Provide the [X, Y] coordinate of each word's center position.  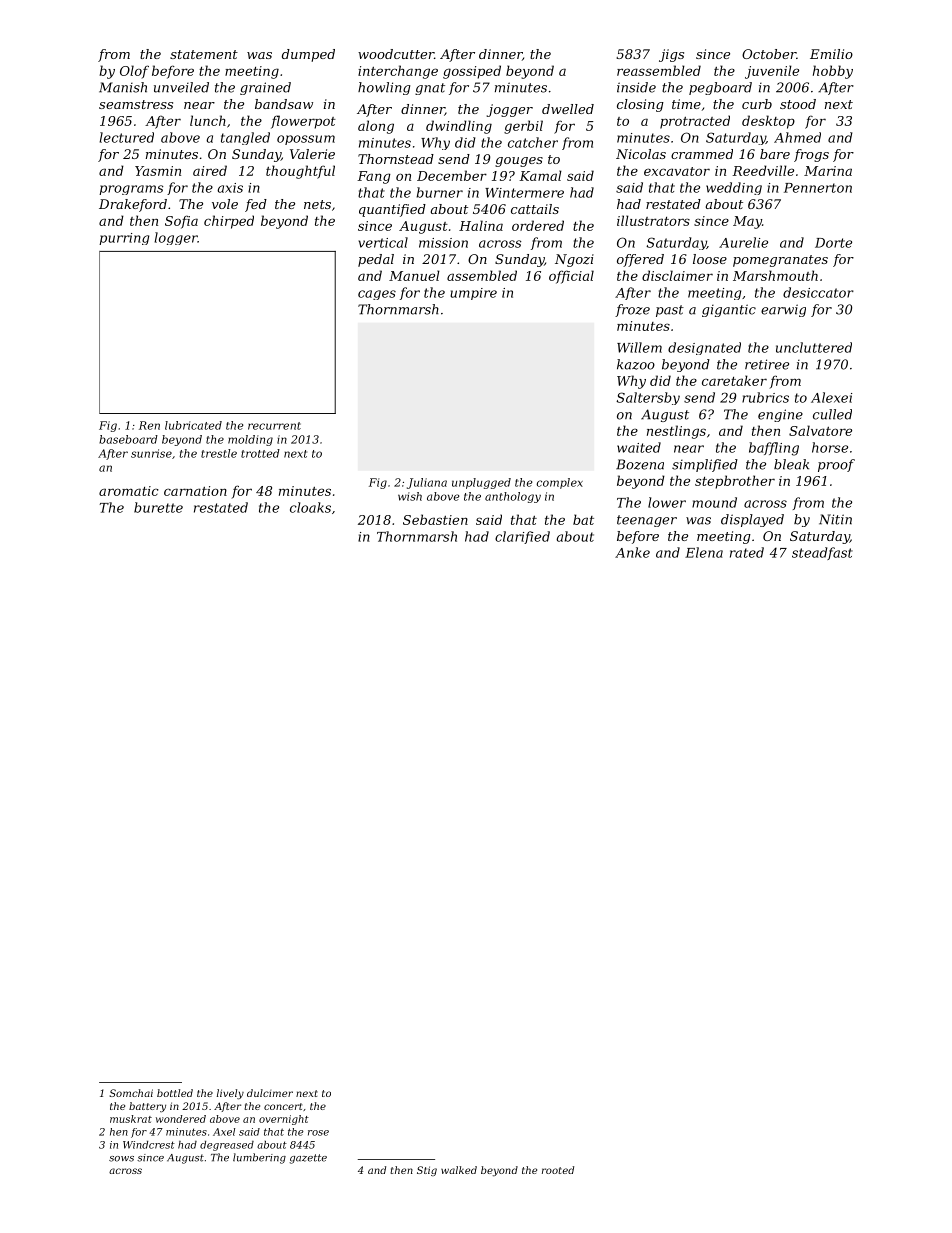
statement [204, 54]
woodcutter [396, 54]
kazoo [636, 364]
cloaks [310, 507]
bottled [175, 1093]
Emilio [831, 54]
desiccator [818, 292]
